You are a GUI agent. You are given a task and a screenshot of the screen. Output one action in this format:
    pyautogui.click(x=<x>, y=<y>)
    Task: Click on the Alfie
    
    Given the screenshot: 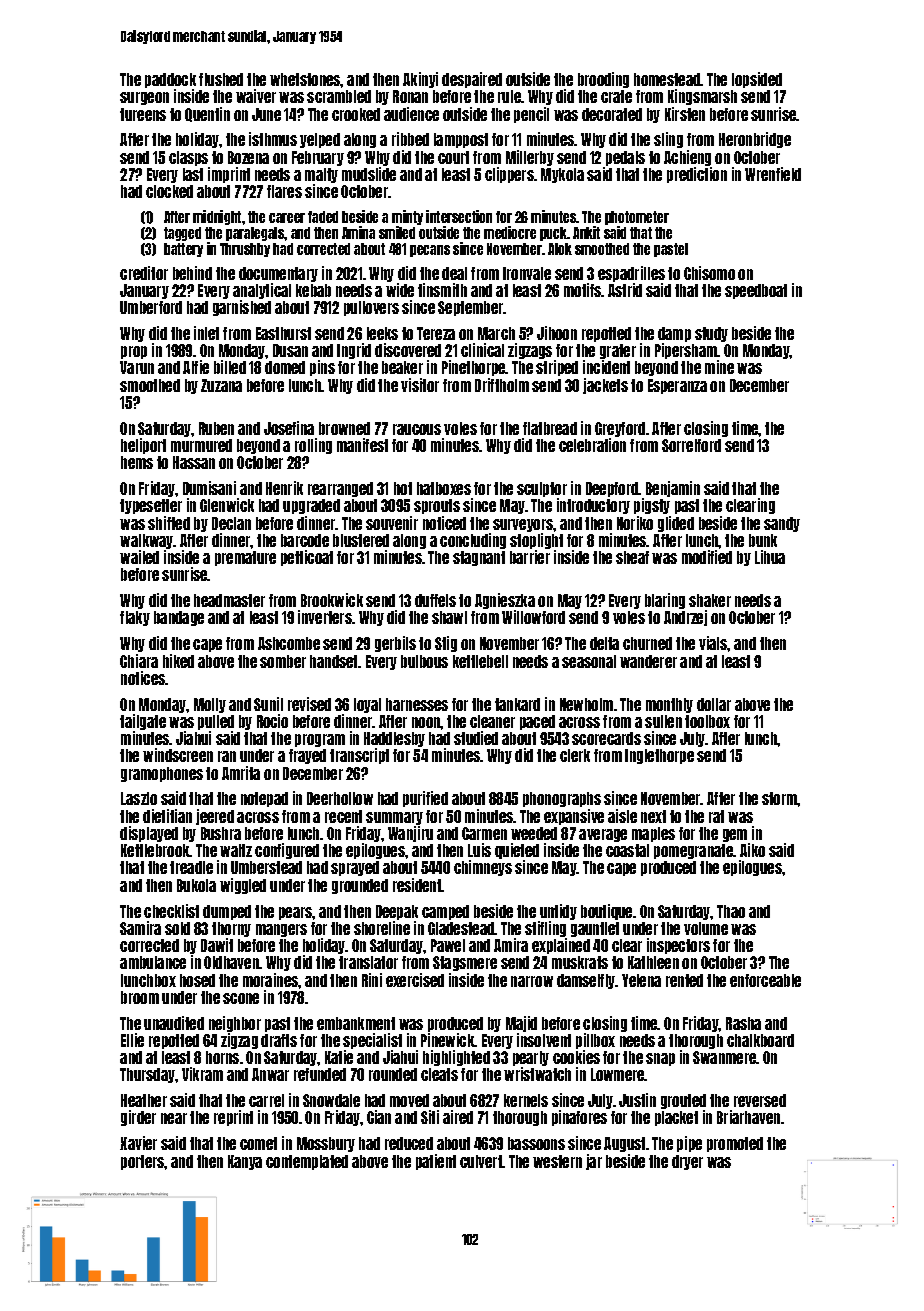 What is the action you would take?
    pyautogui.click(x=196, y=367)
